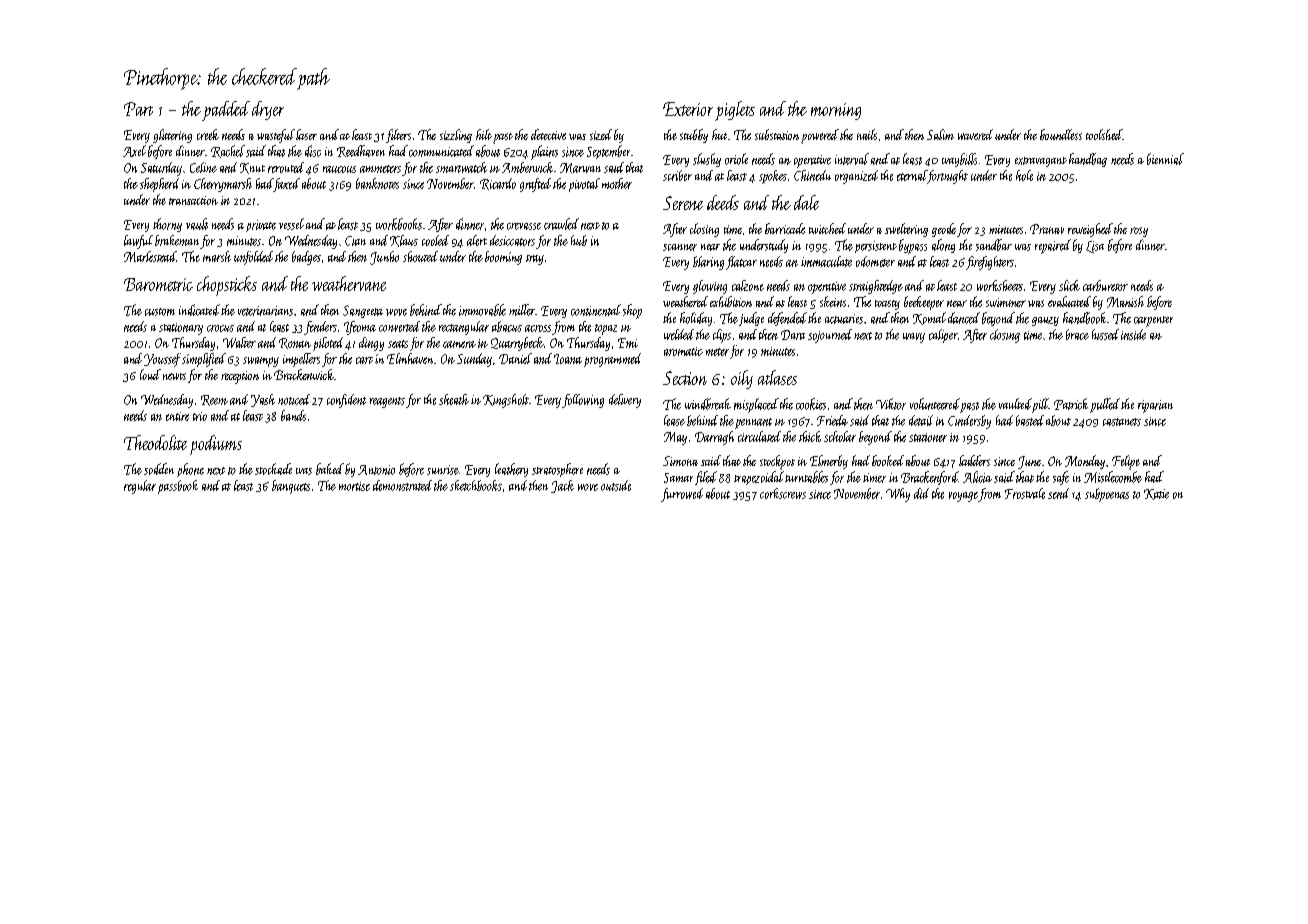  What do you see at coordinates (959, 160) in the screenshot?
I see `waybills` at bounding box center [959, 160].
